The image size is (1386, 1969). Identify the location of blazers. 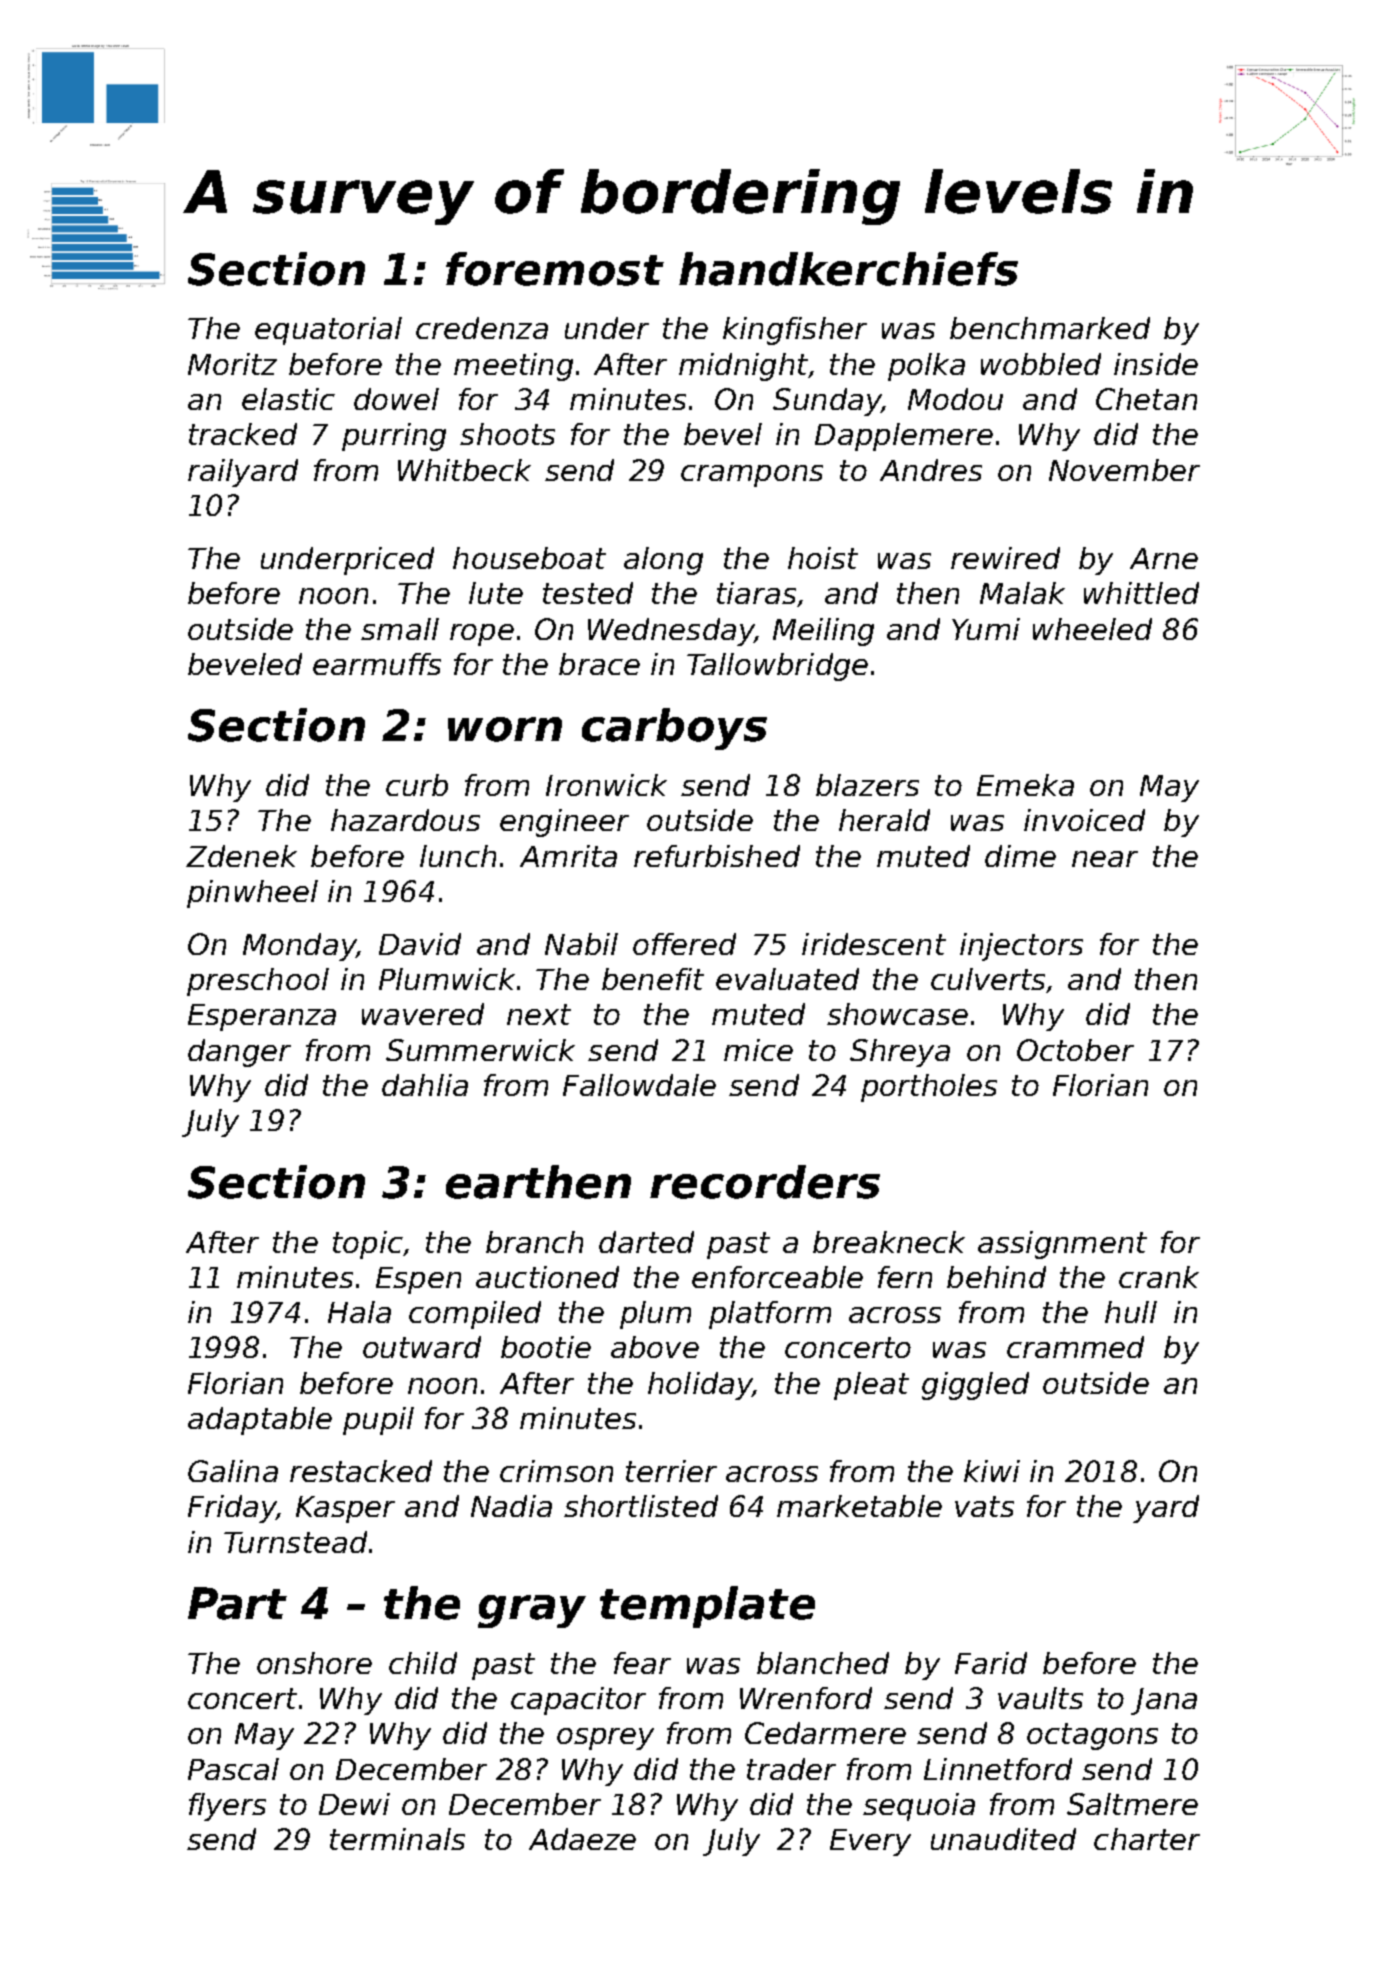
(867, 785).
